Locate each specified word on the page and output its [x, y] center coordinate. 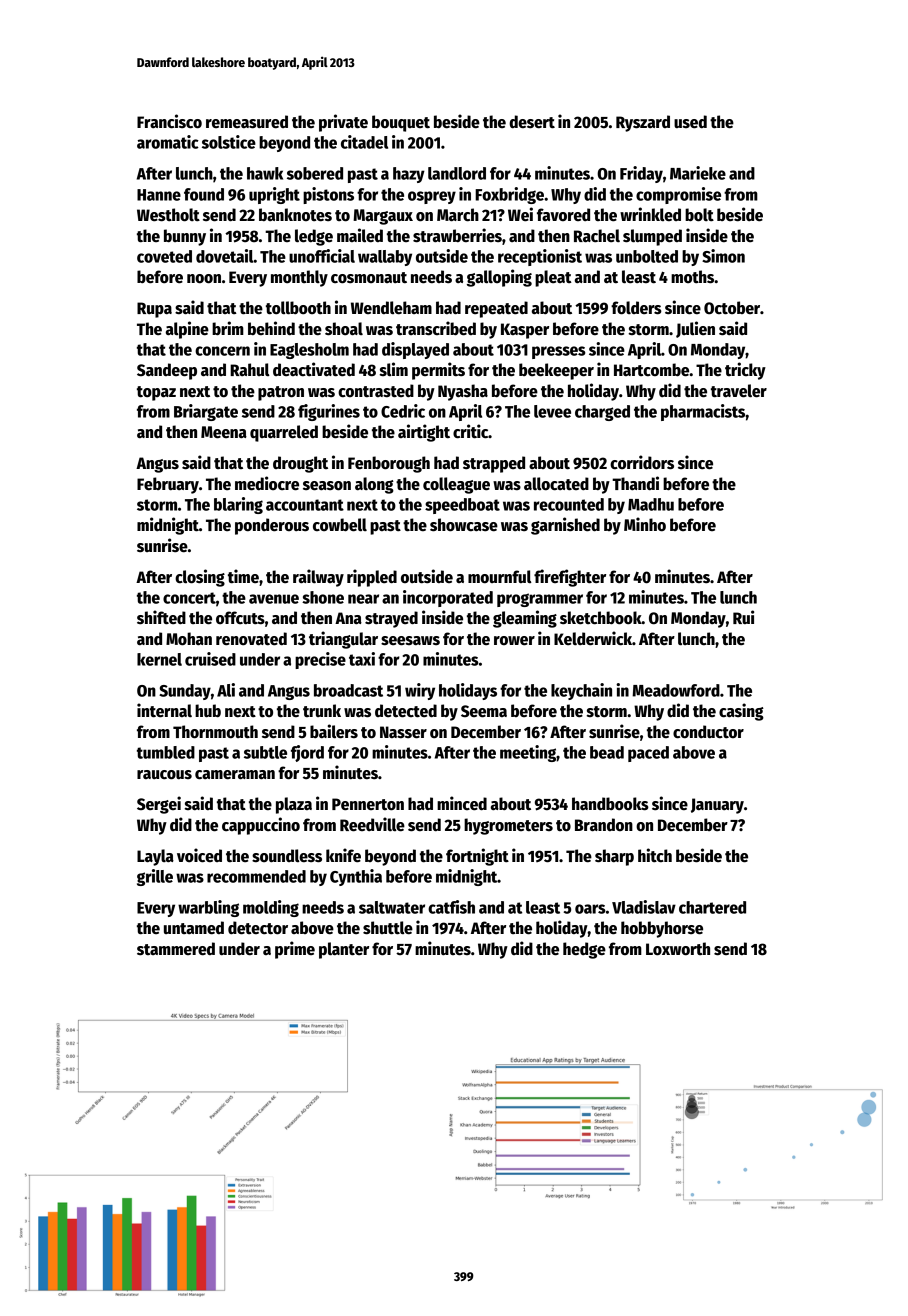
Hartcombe [652, 370]
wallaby [385, 258]
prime [295, 950]
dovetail [225, 256]
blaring [238, 505]
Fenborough [389, 464]
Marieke [698, 173]
